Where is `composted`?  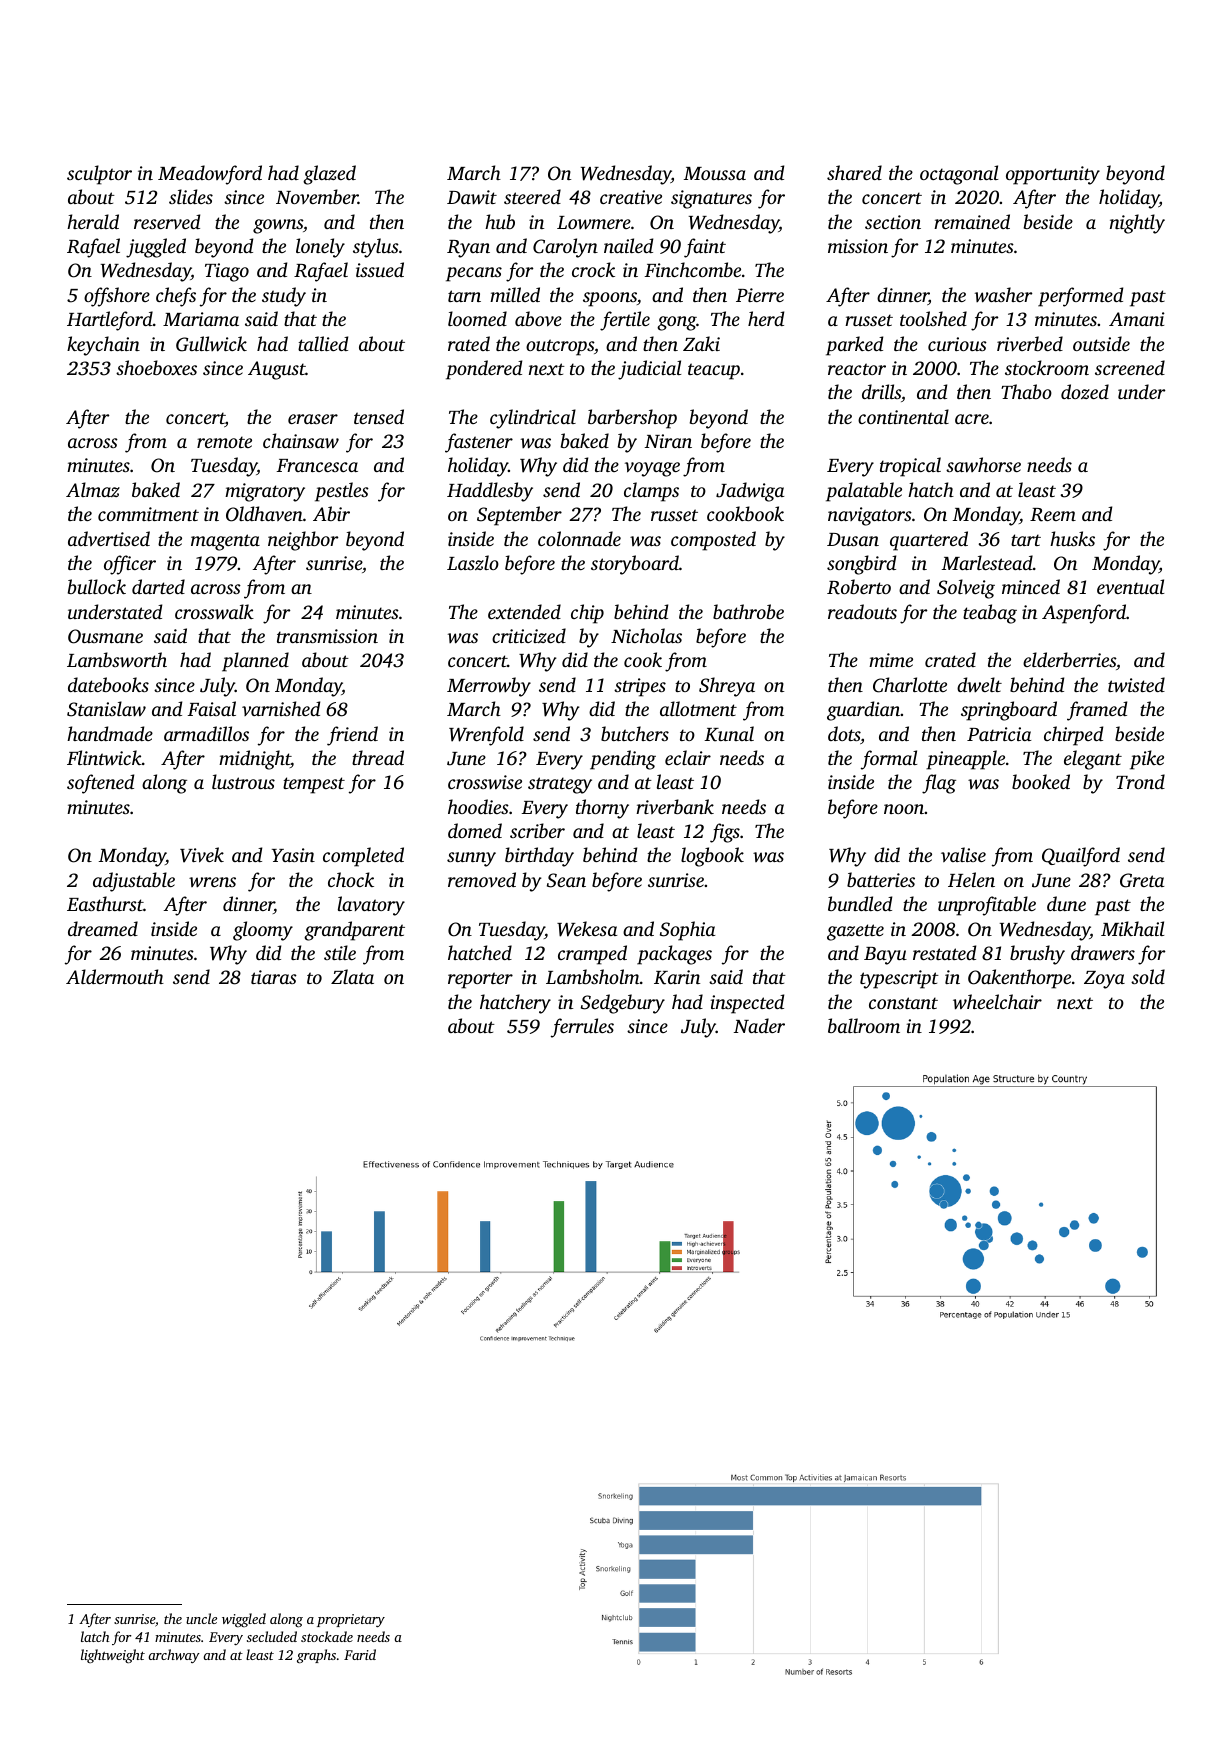 composted is located at coordinates (713, 541).
